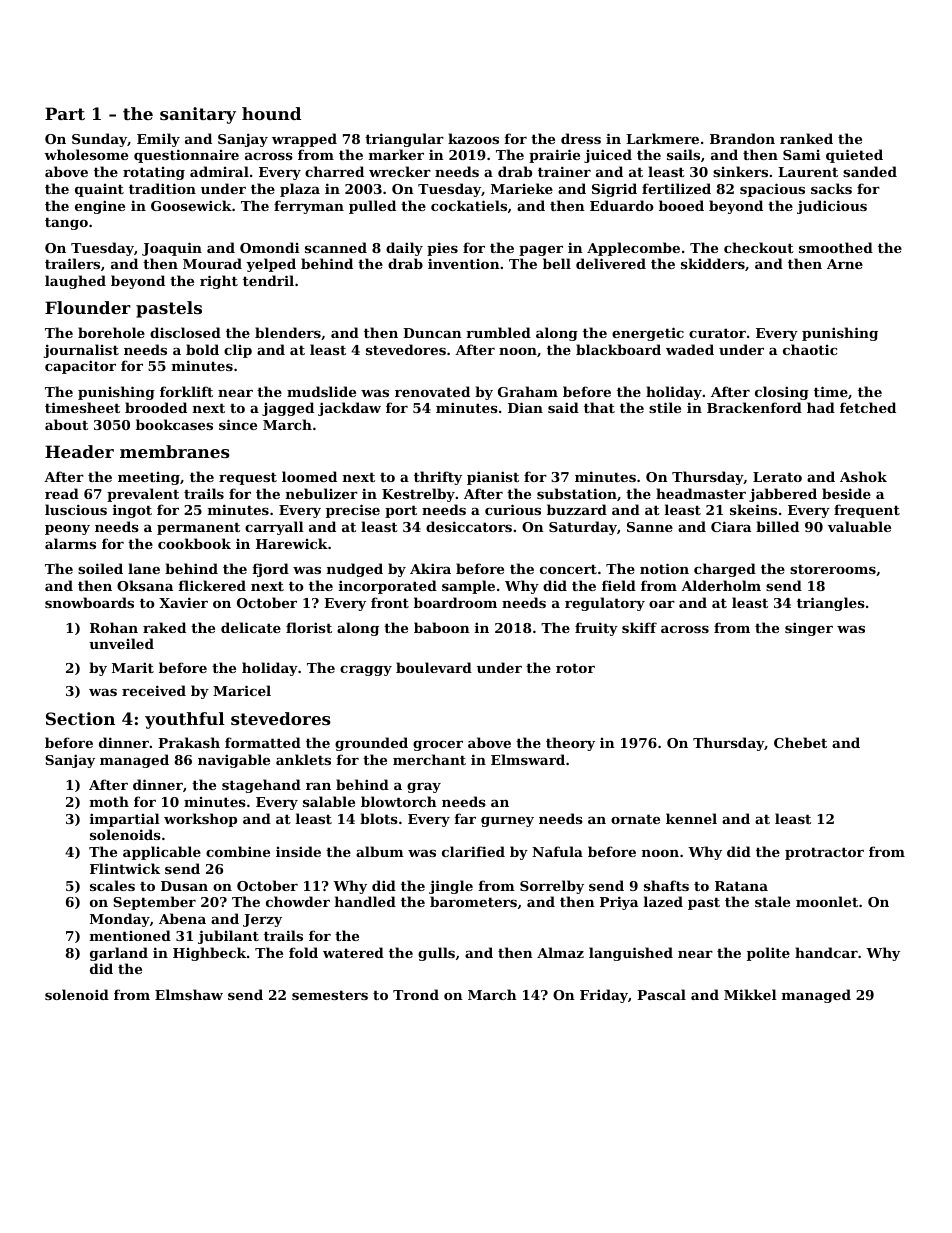  I want to click on frequent, so click(867, 511).
